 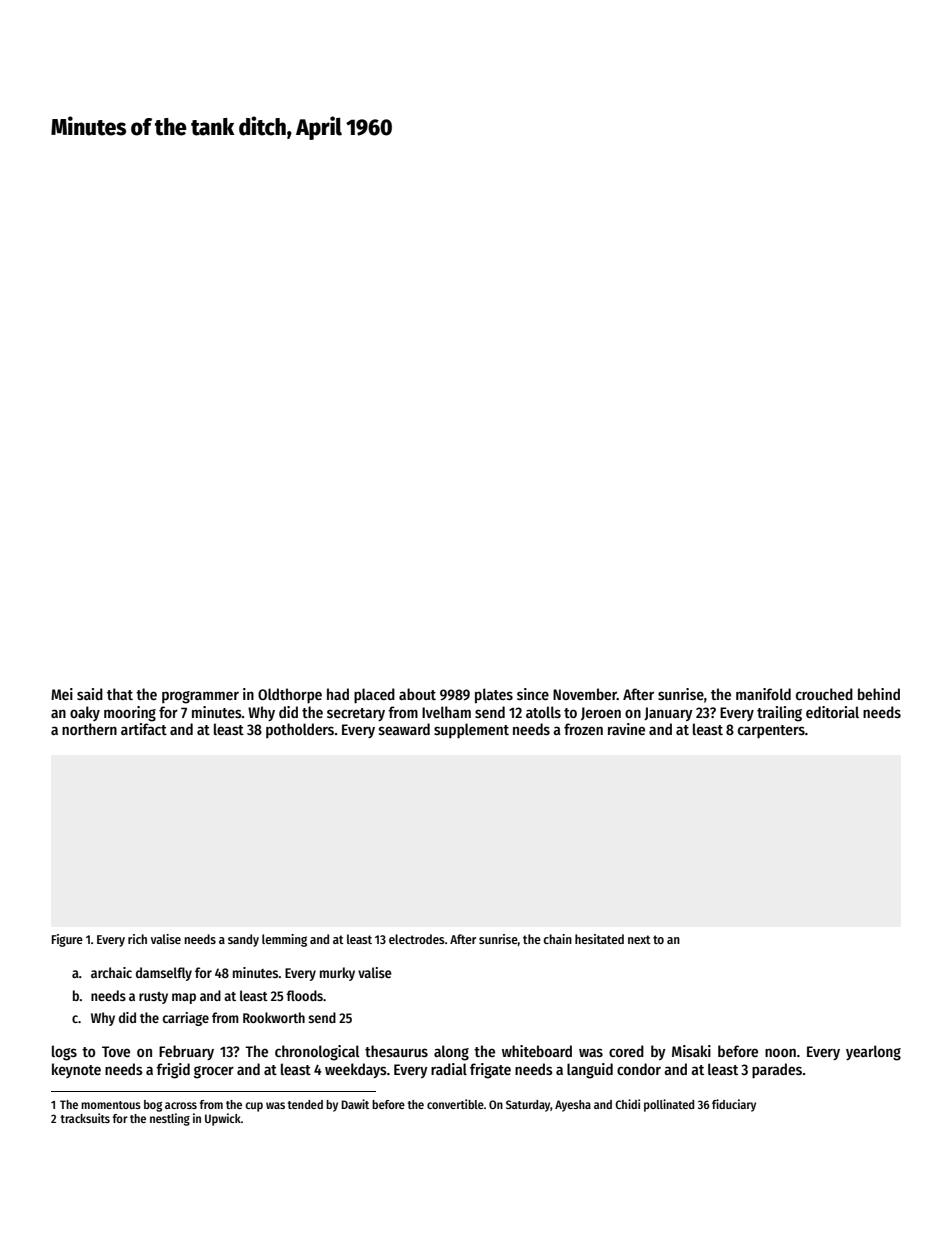 I want to click on rich, so click(x=137, y=939).
